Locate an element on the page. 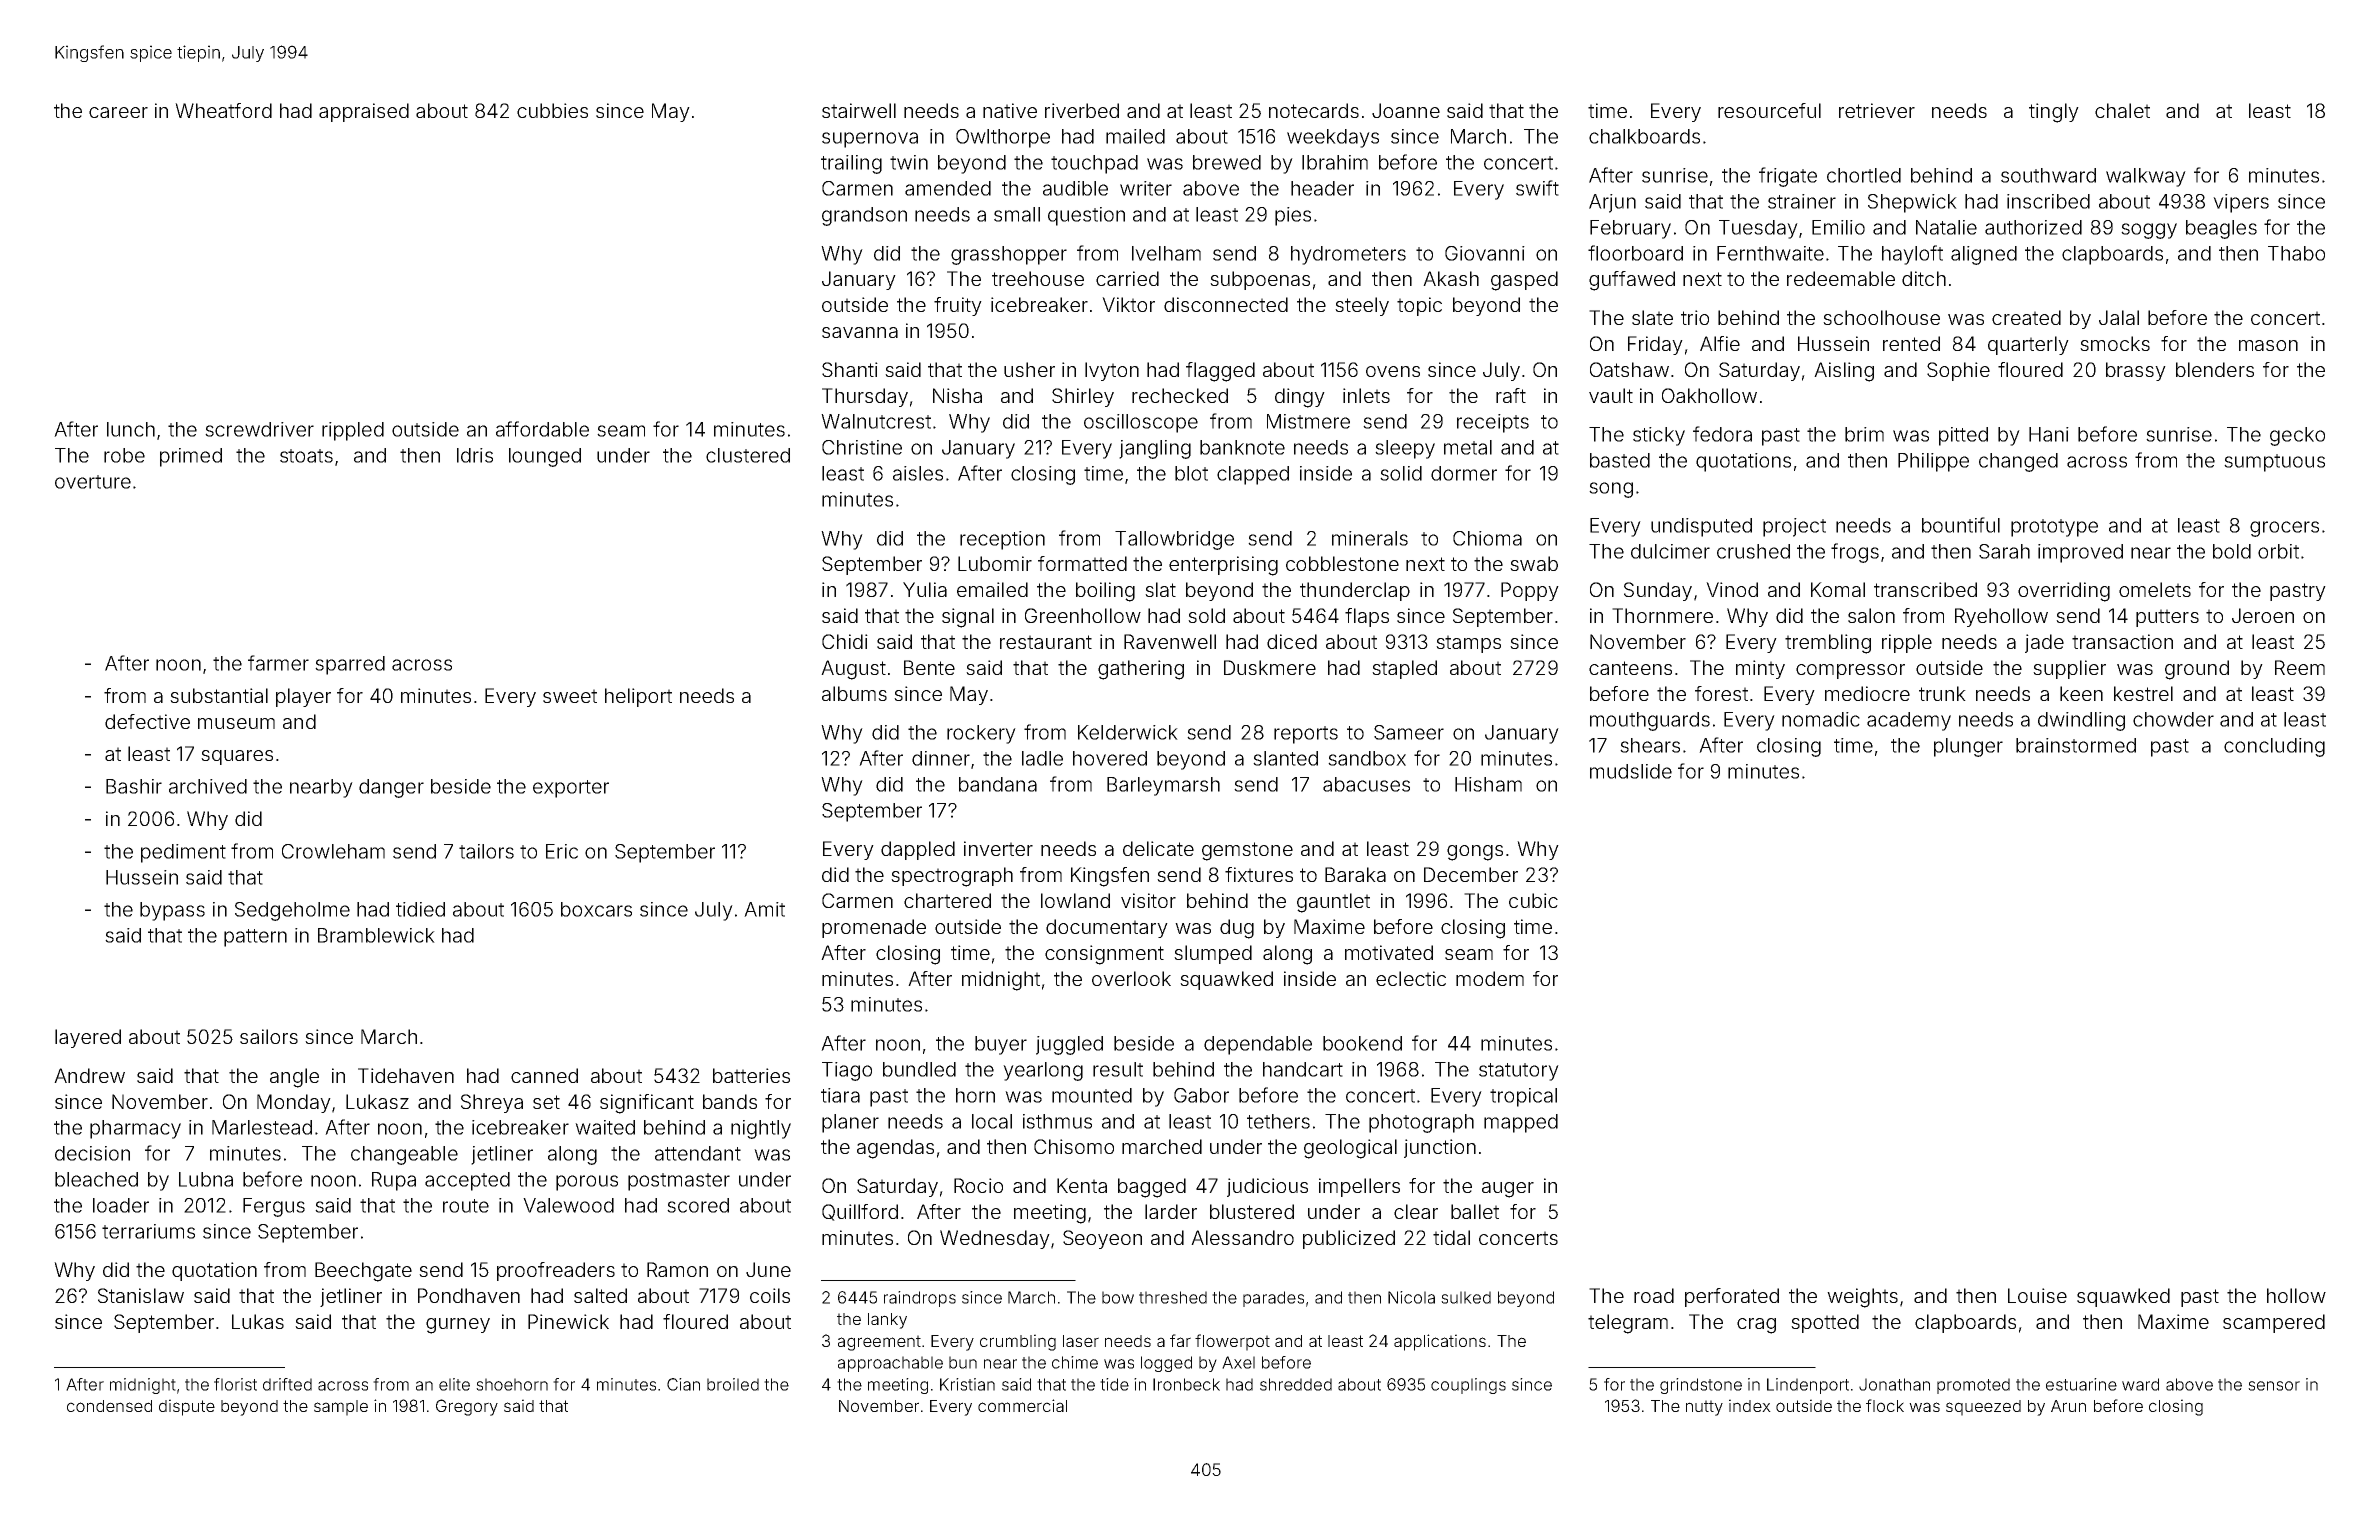 This page has width=2380, height=1540. chalet is located at coordinates (2122, 110).
